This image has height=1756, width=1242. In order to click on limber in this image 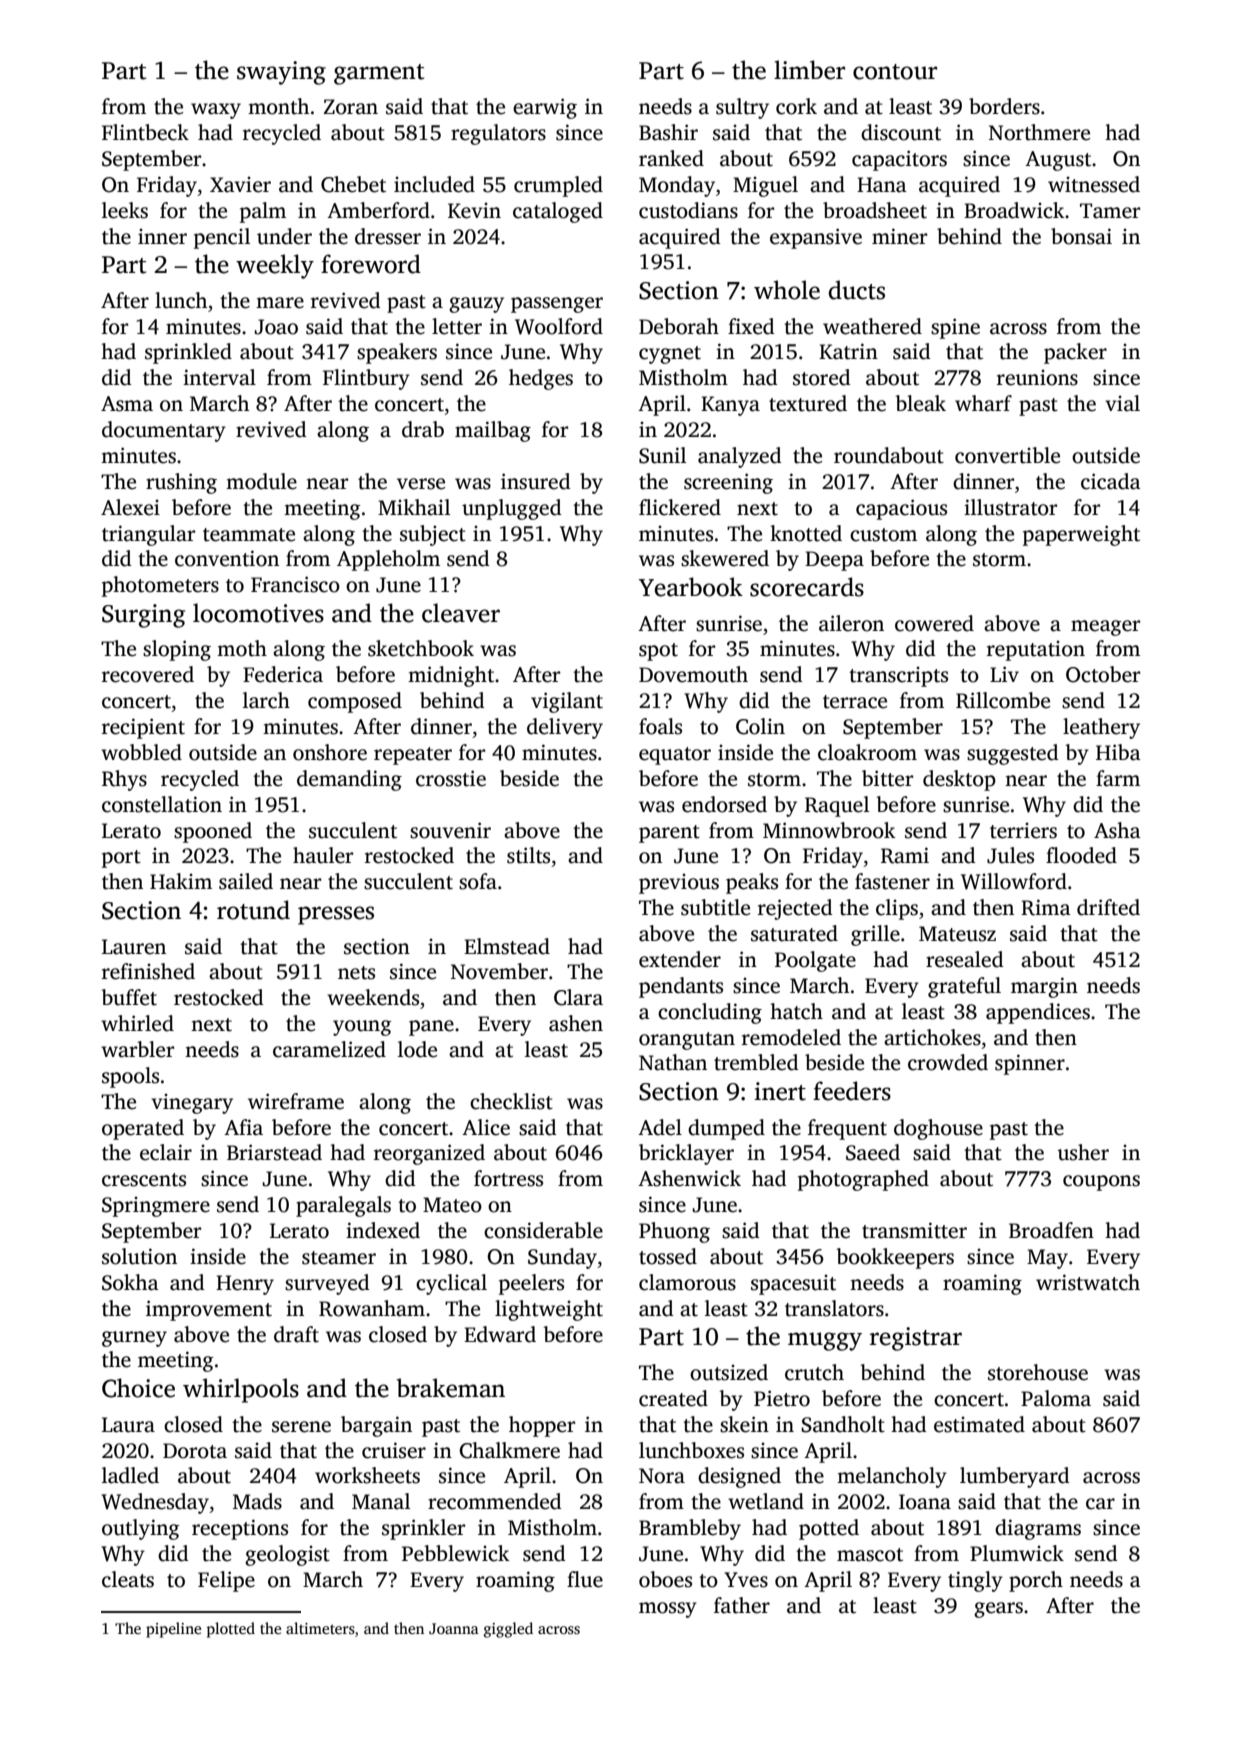, I will do `click(809, 70)`.
